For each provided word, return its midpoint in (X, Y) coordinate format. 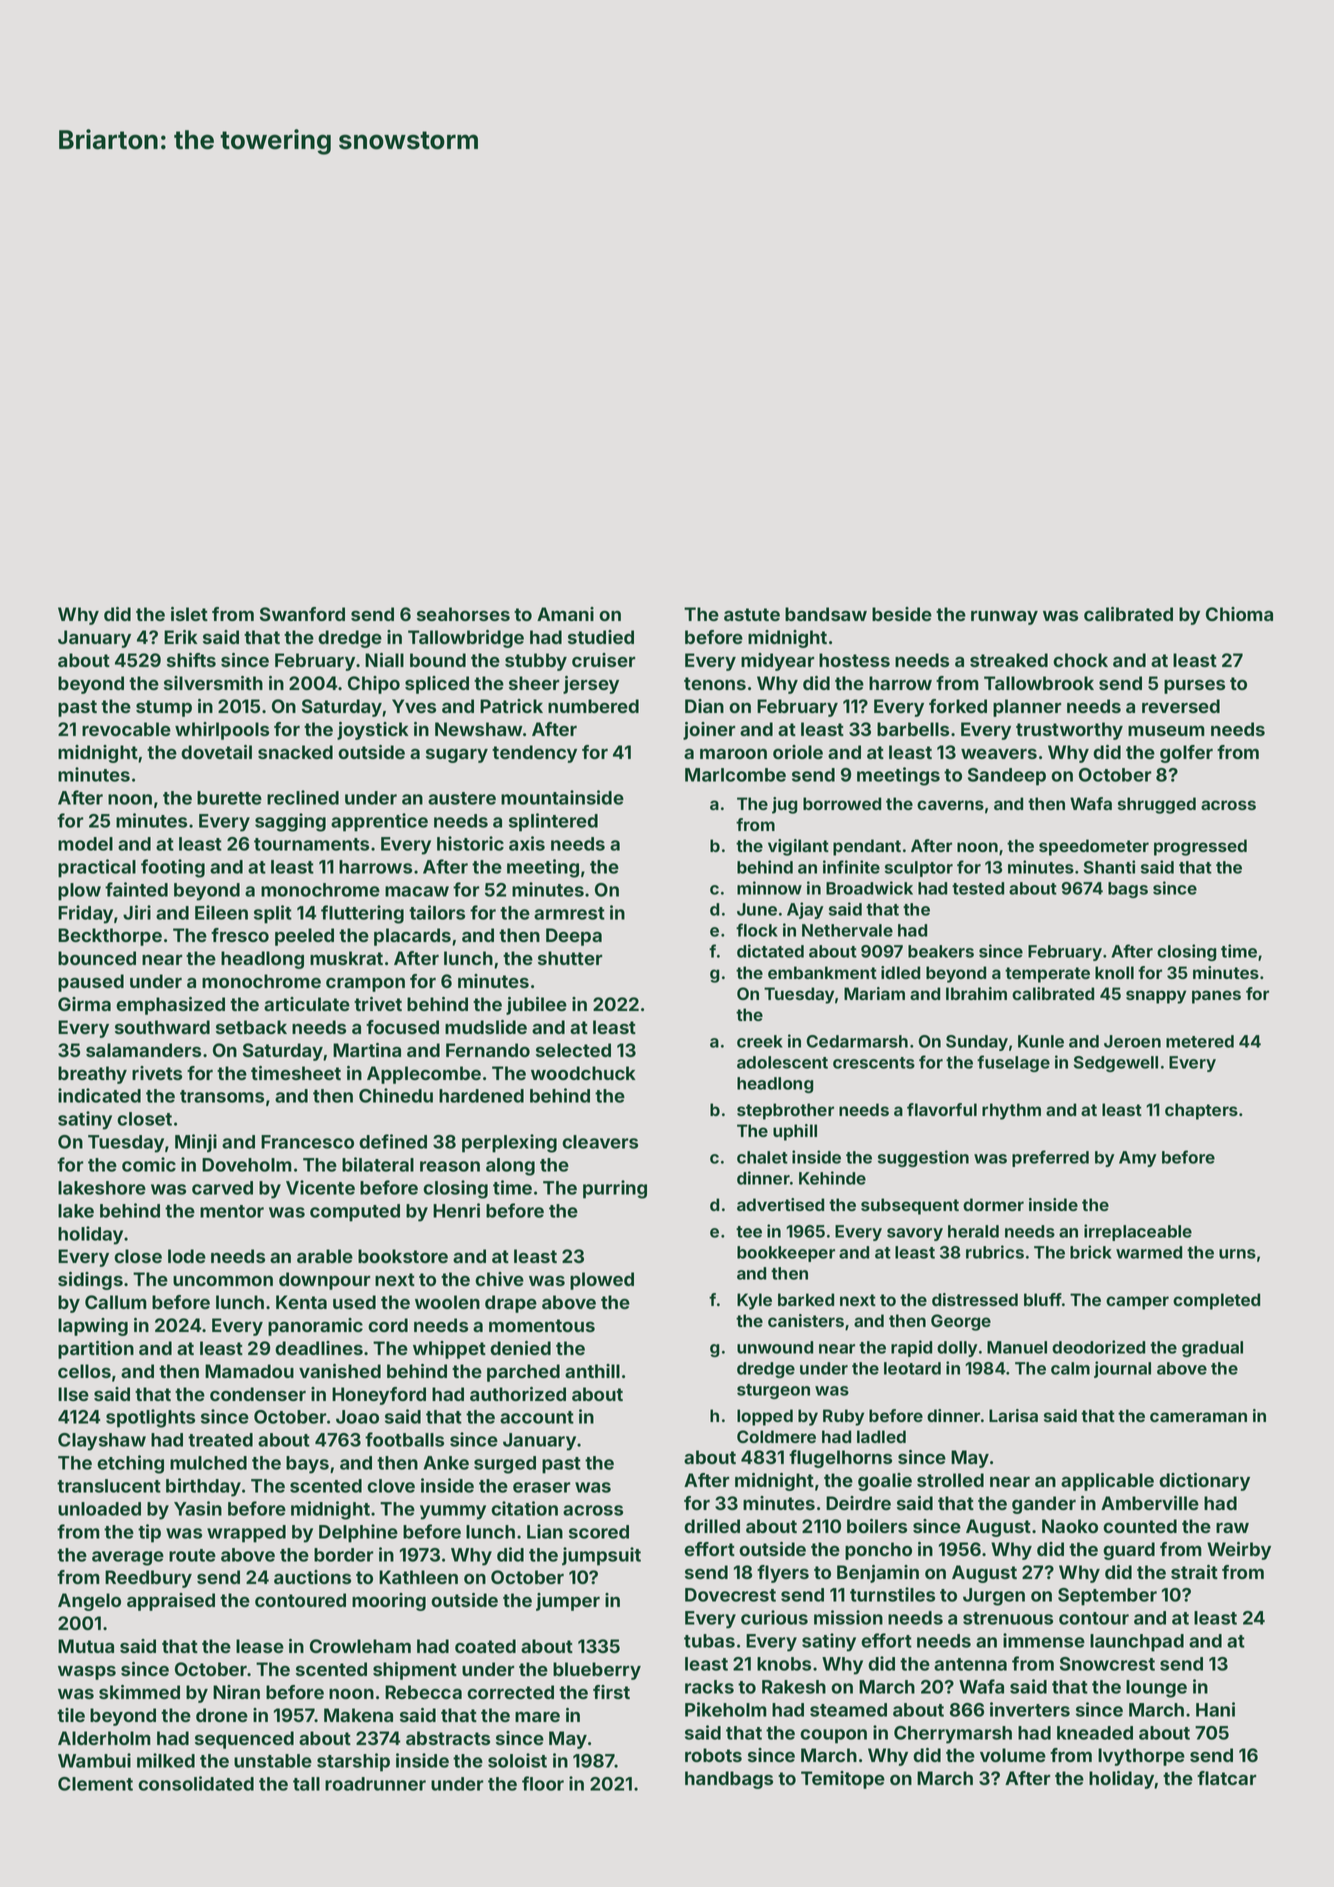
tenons (715, 683)
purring (615, 1189)
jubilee (536, 1006)
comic (149, 1164)
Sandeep (1007, 777)
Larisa (1013, 1415)
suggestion (923, 1158)
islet (189, 614)
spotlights (150, 1418)
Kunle (1041, 1041)
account (537, 1417)
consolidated (196, 1783)
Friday (85, 914)
